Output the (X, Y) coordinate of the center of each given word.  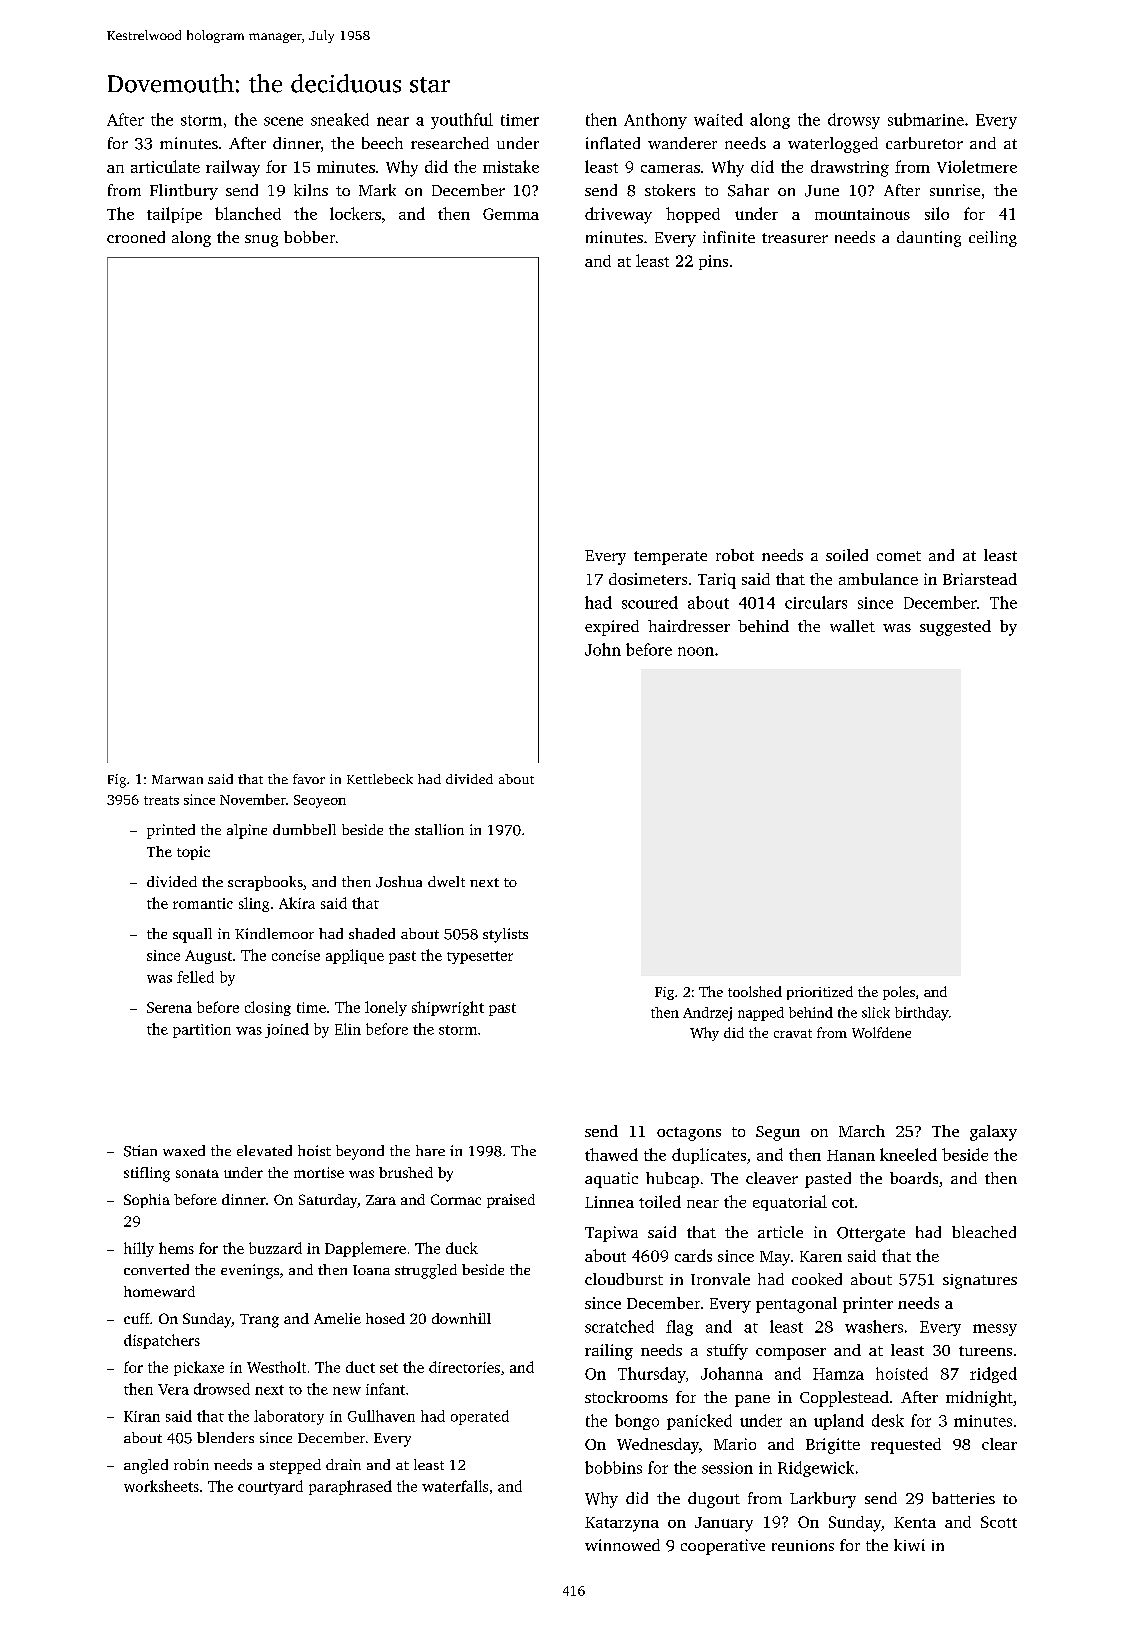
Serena (169, 1007)
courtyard (270, 1487)
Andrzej (707, 1014)
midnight (979, 1399)
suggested (955, 628)
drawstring (850, 168)
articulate (165, 166)
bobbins (613, 1467)
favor (309, 779)
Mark (377, 190)
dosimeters (648, 579)
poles (899, 993)
